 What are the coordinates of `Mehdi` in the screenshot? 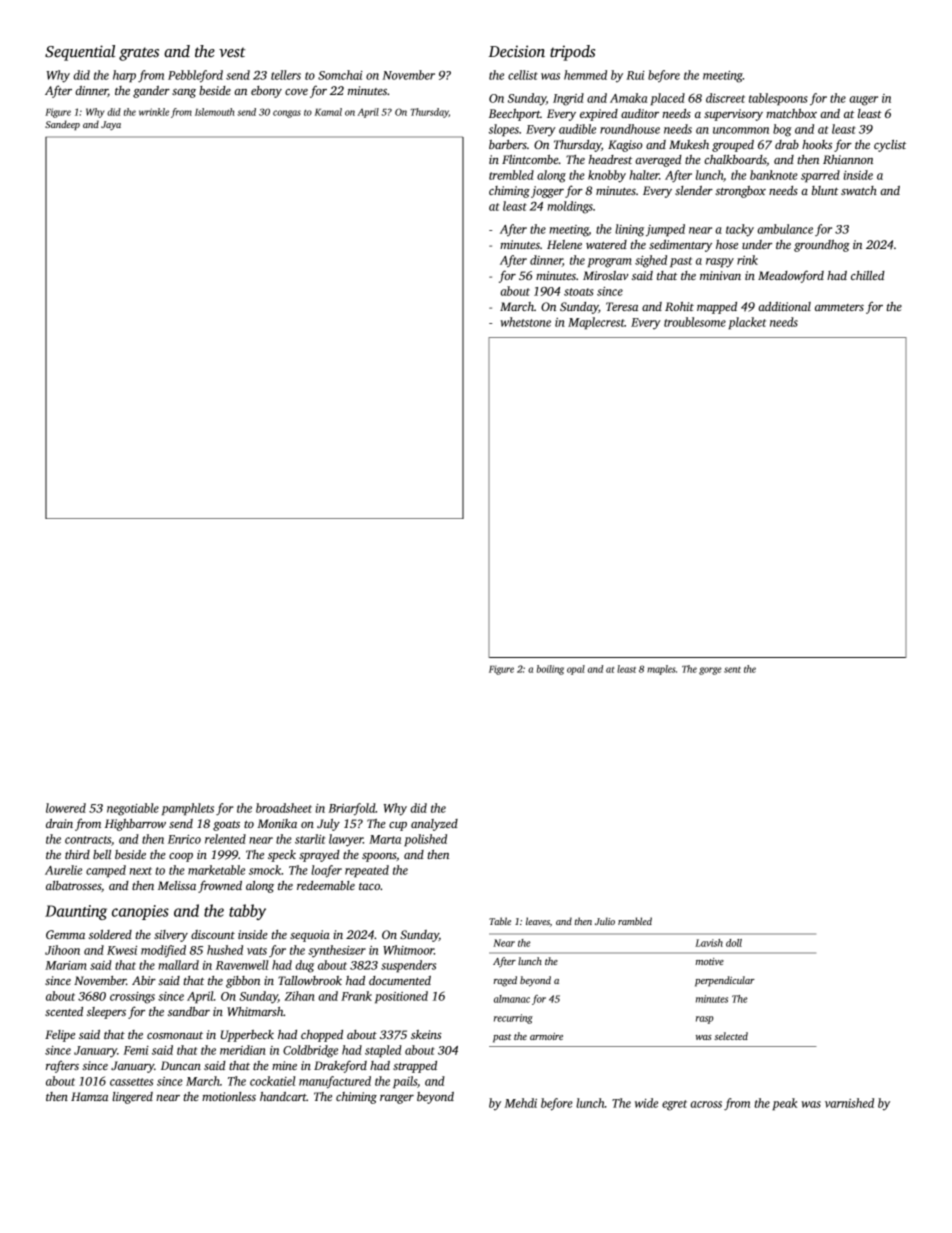 It's located at (520, 1103).
